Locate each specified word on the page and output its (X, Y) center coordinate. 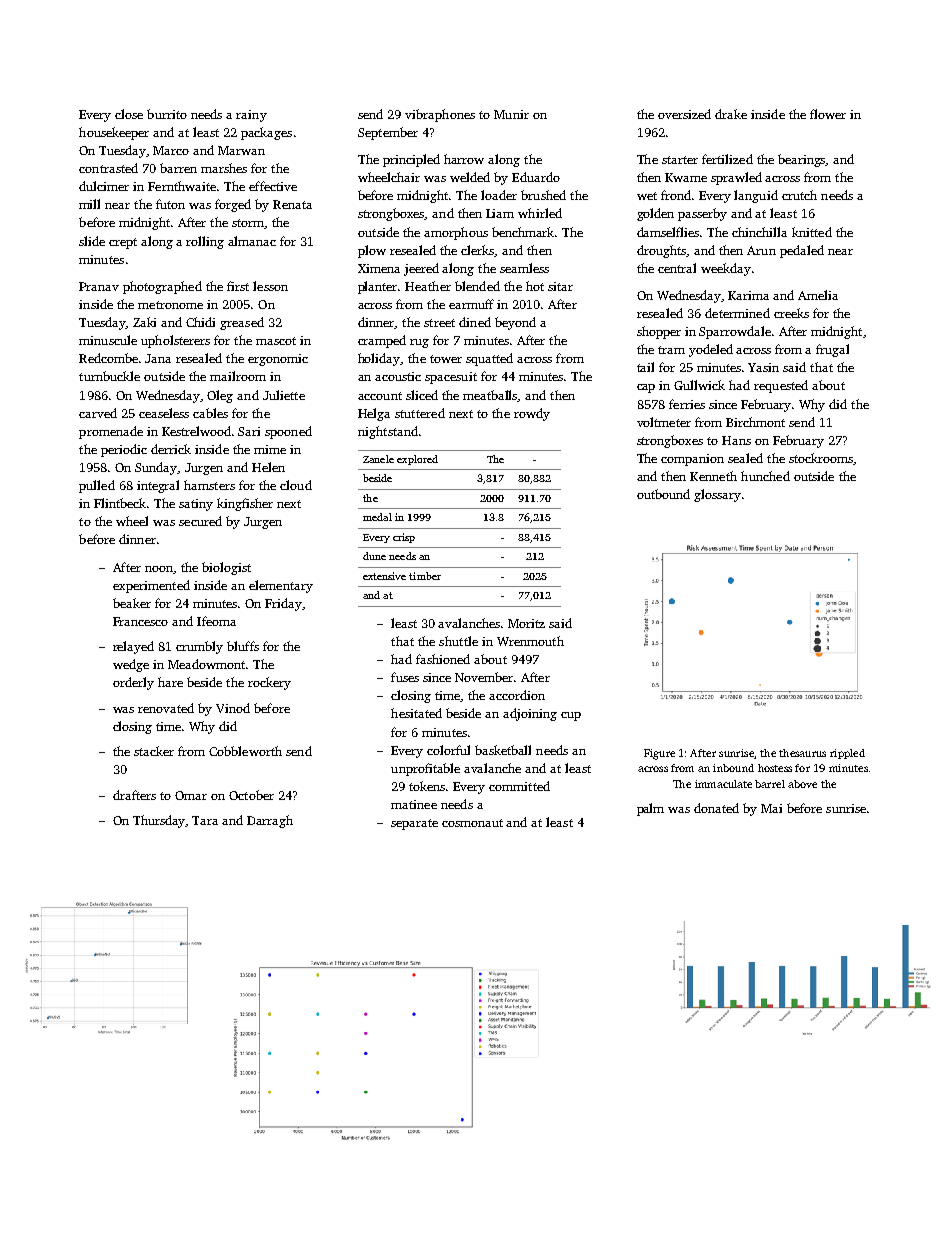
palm (650, 809)
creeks (791, 313)
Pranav (99, 286)
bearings (802, 160)
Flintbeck (120, 503)
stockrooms (821, 458)
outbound (663, 494)
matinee (414, 804)
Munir (511, 114)
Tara (205, 820)
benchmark (523, 232)
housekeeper (114, 133)
